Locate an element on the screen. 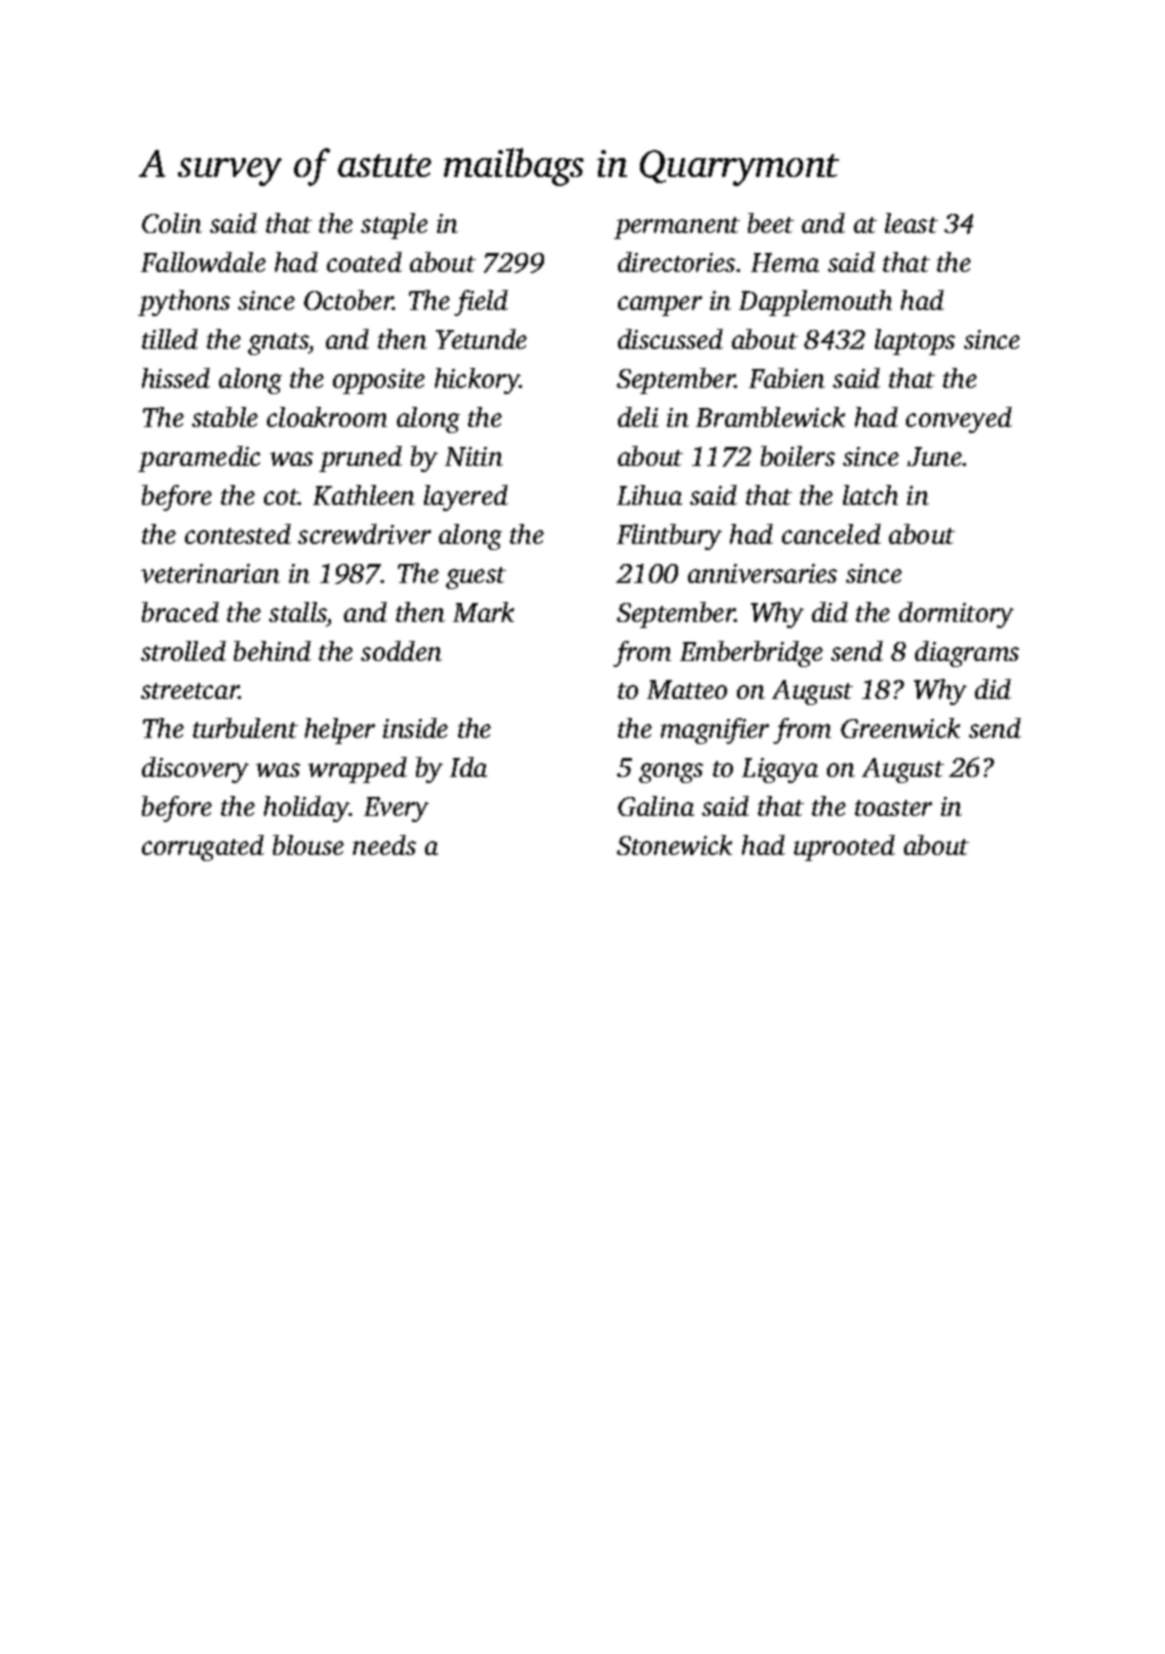 This screenshot has width=1165, height=1654. paramedic is located at coordinates (199, 459).
